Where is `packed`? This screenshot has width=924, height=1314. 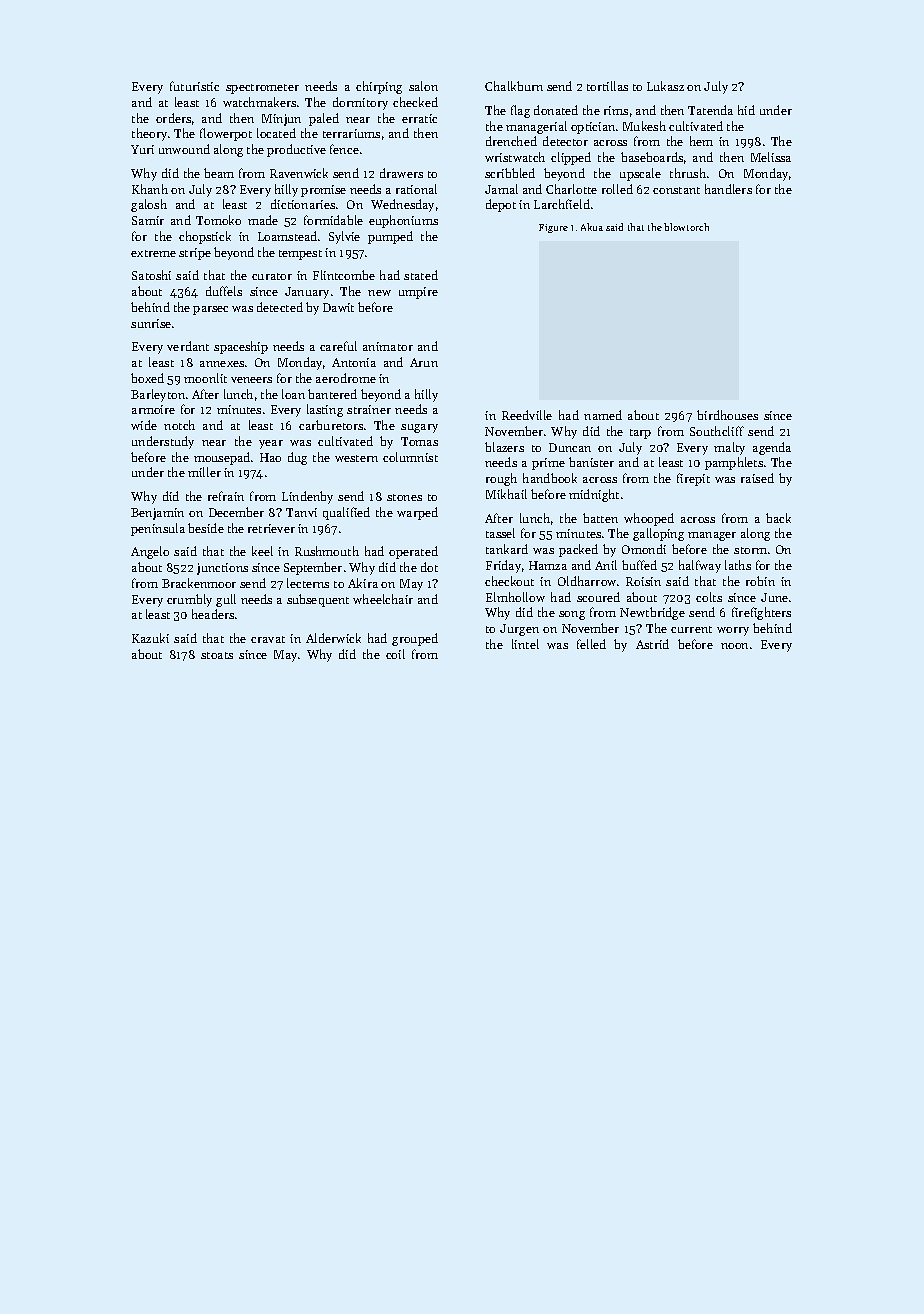
packed is located at coordinates (578, 550).
